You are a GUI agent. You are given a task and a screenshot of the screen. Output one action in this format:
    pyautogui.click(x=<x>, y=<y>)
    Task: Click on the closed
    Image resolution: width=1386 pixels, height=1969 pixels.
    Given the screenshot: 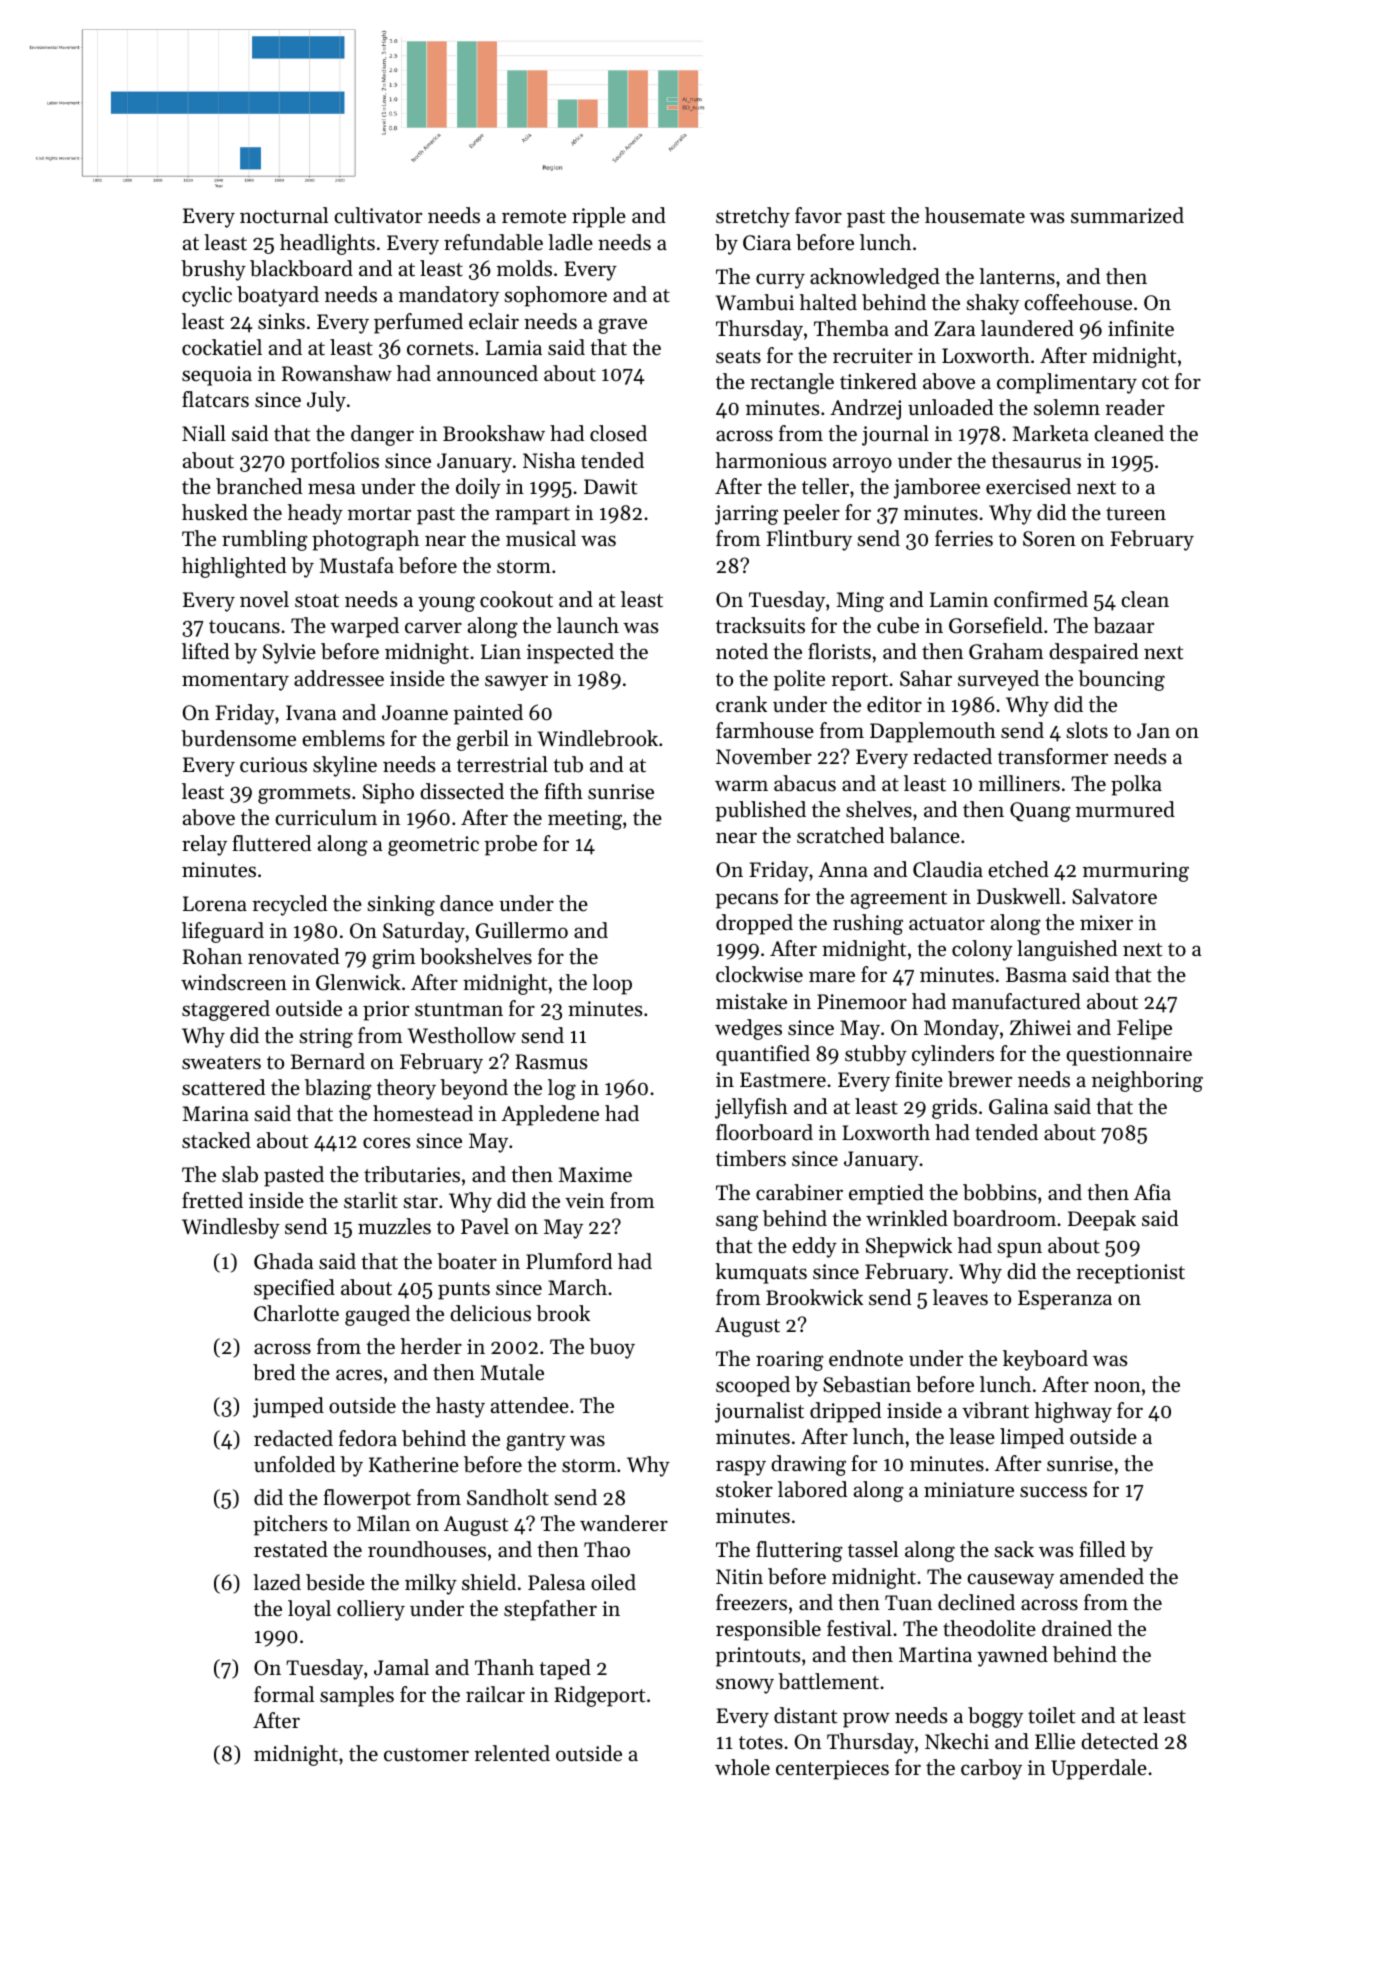 What is the action you would take?
    pyautogui.click(x=618, y=433)
